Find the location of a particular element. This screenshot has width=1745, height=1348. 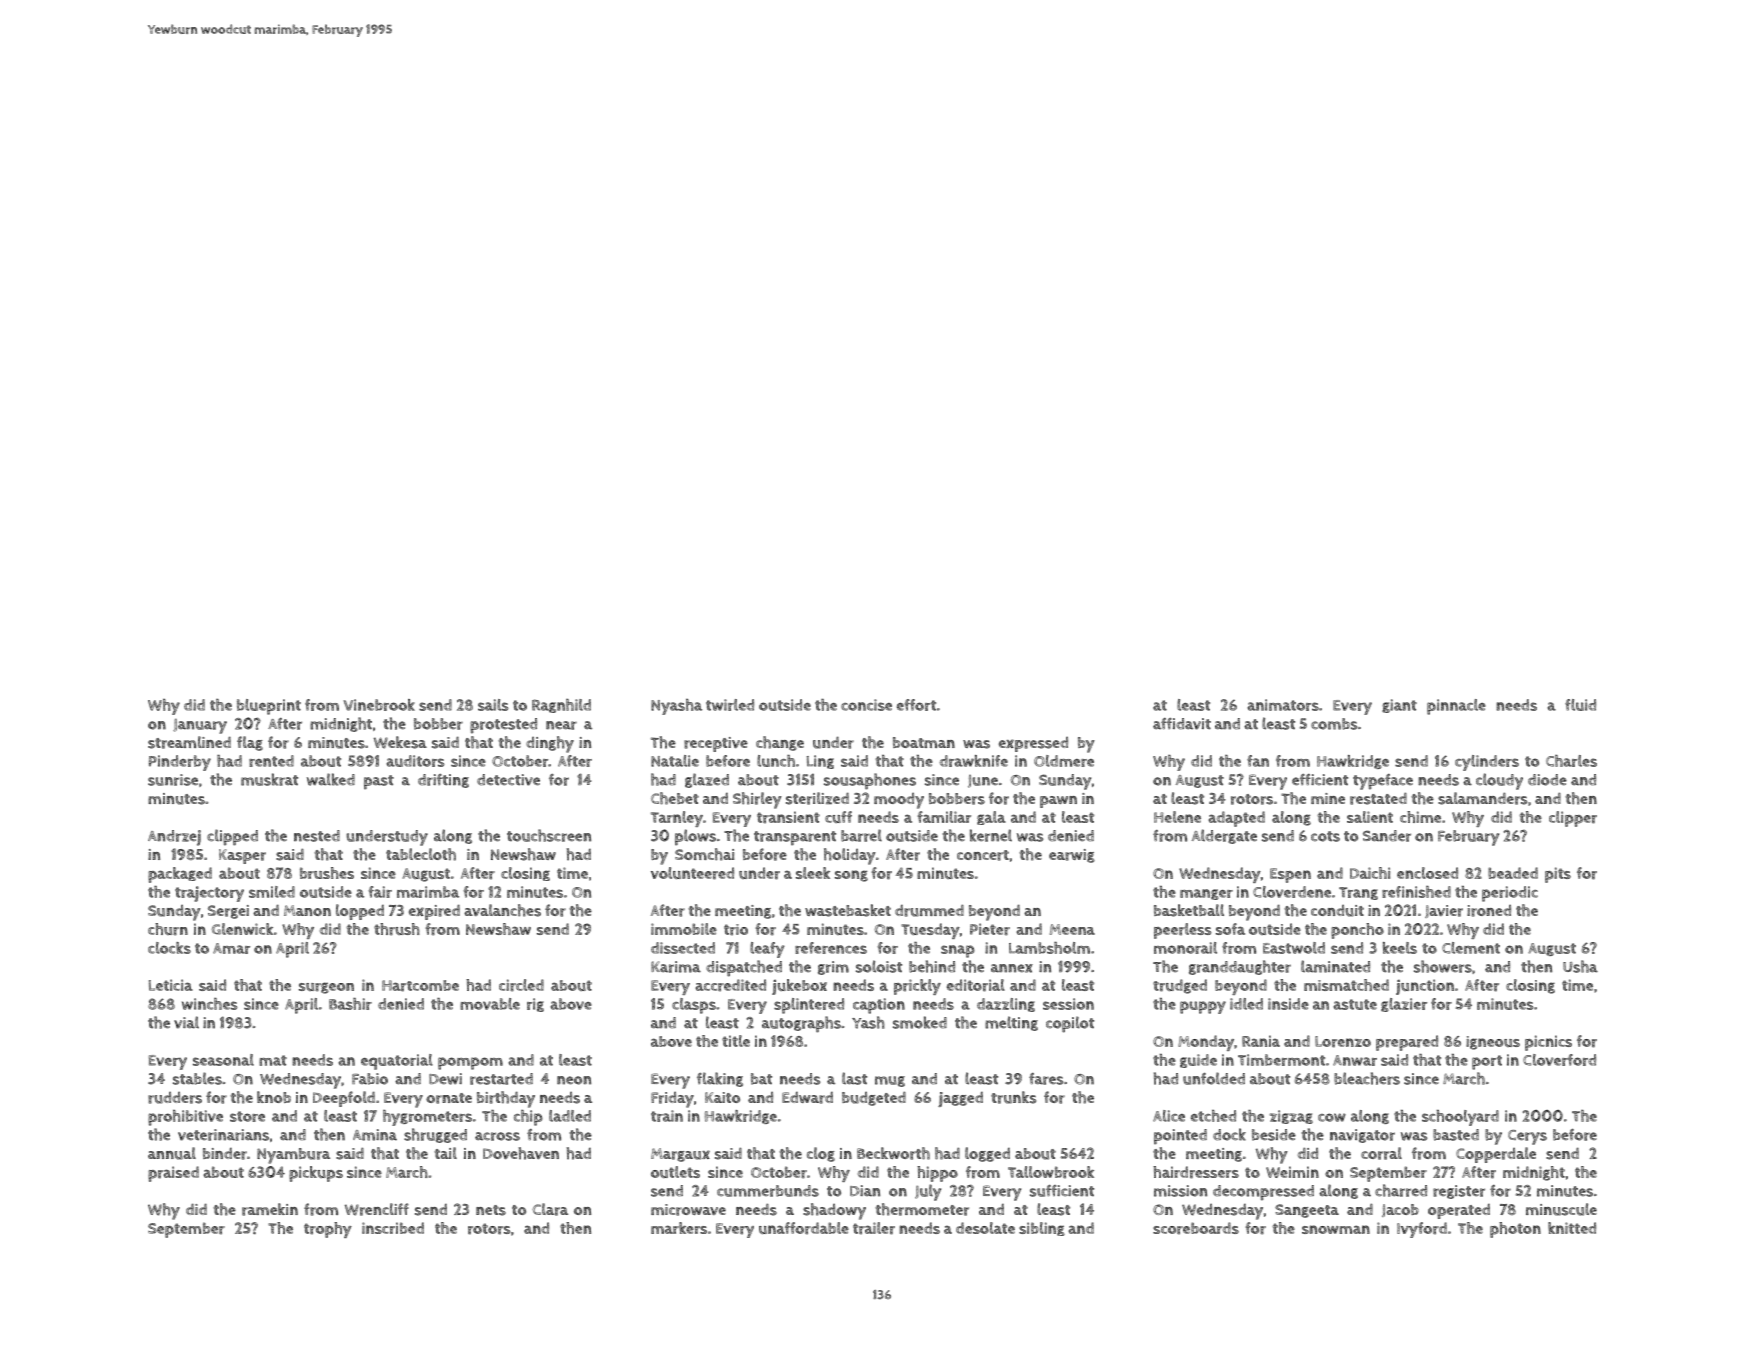

caption is located at coordinates (879, 1006).
